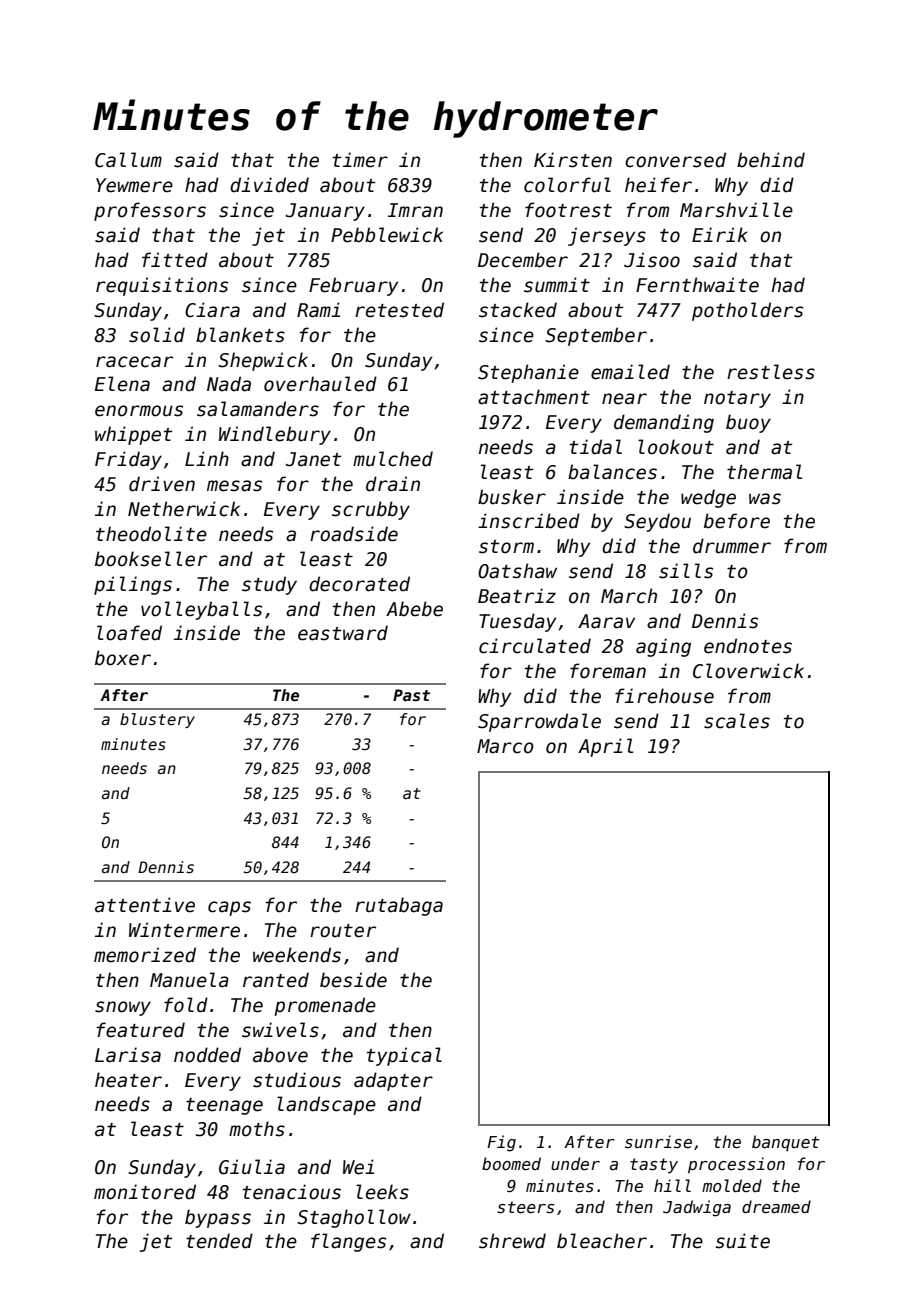 This document has height=1311, width=924. I want to click on Kirsten, so click(573, 160).
